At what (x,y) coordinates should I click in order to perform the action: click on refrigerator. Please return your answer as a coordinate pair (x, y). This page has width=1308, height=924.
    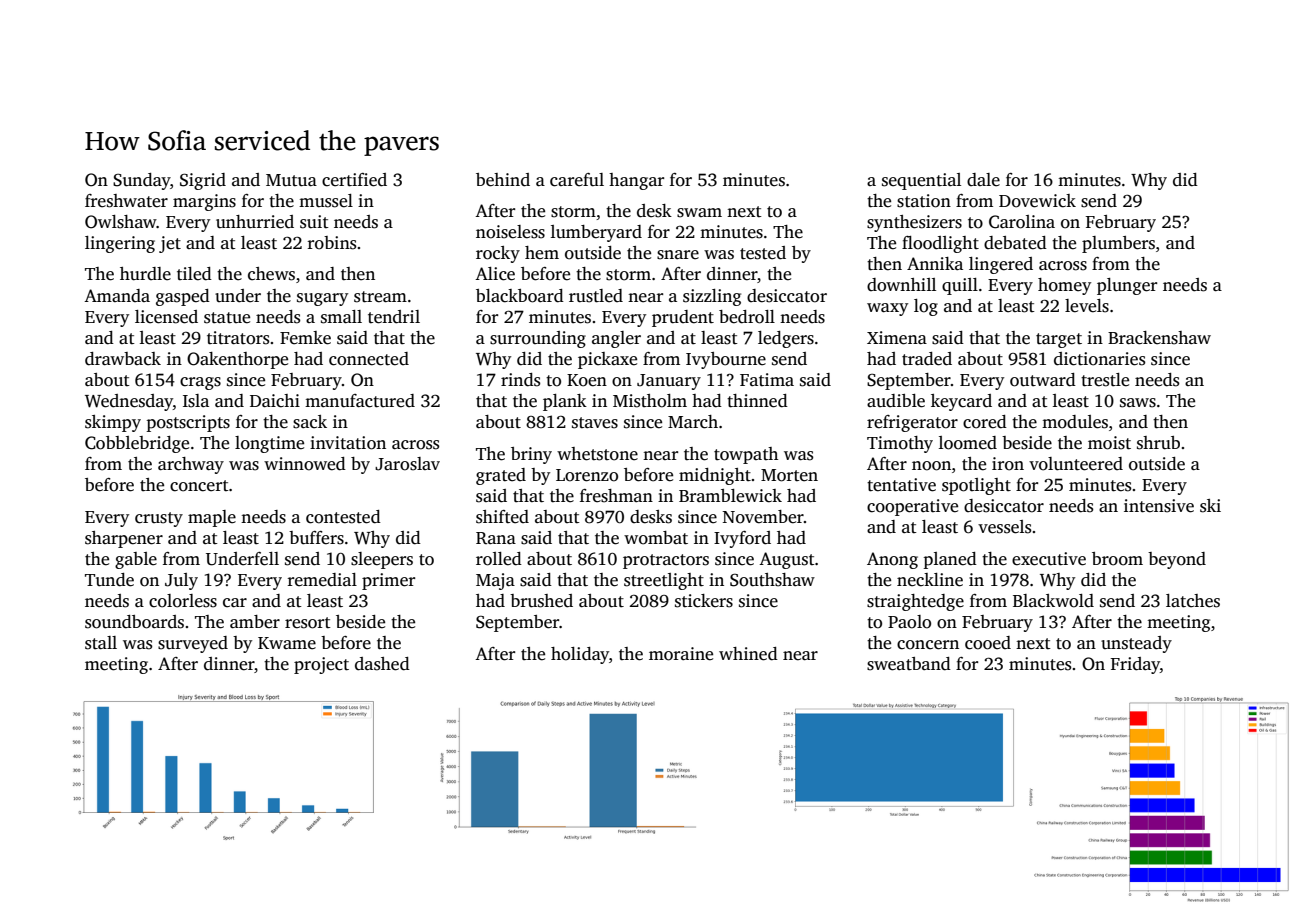
    Looking at the image, I should click on (912, 423).
